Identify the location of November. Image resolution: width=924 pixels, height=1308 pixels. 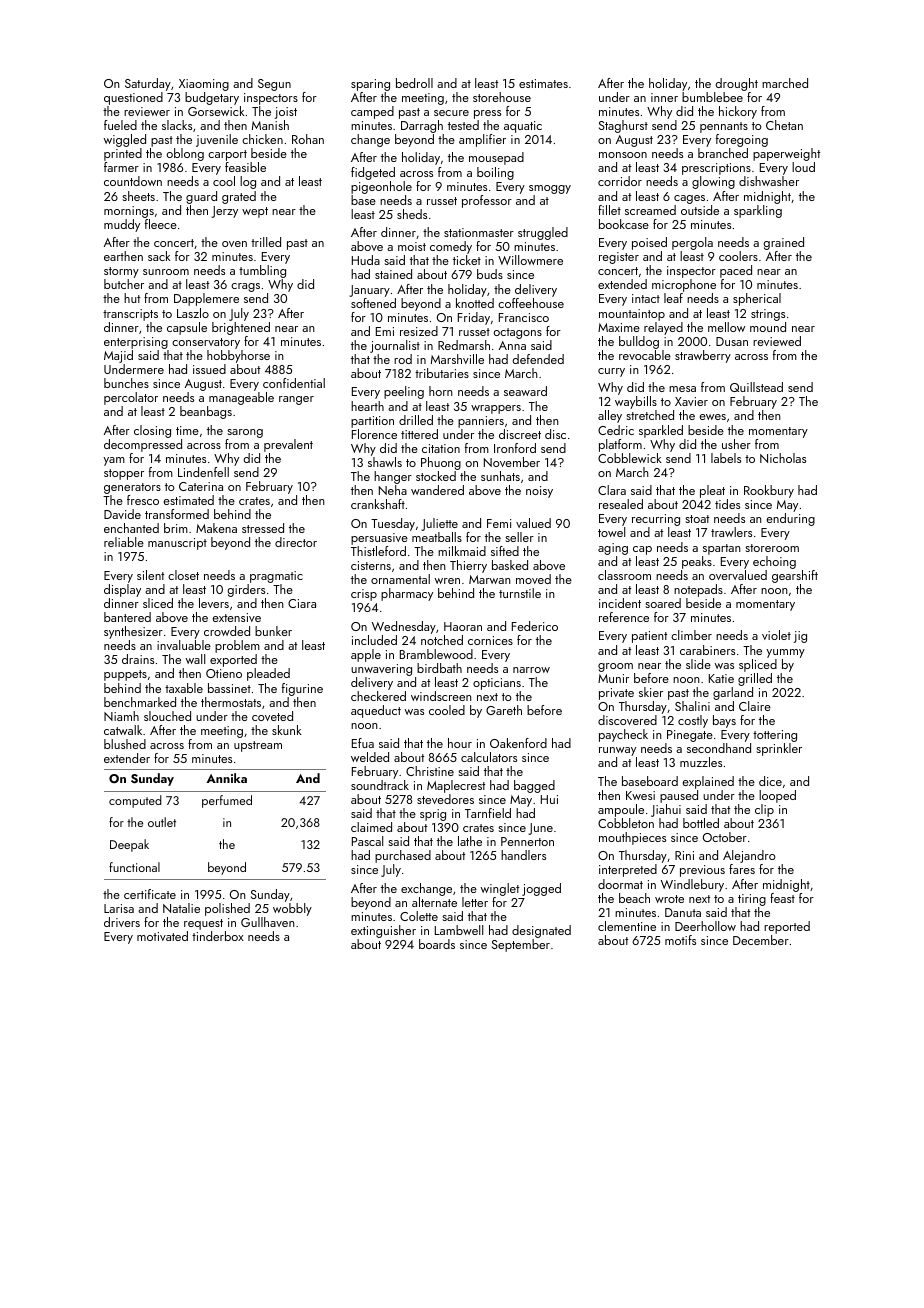
(512, 462).
